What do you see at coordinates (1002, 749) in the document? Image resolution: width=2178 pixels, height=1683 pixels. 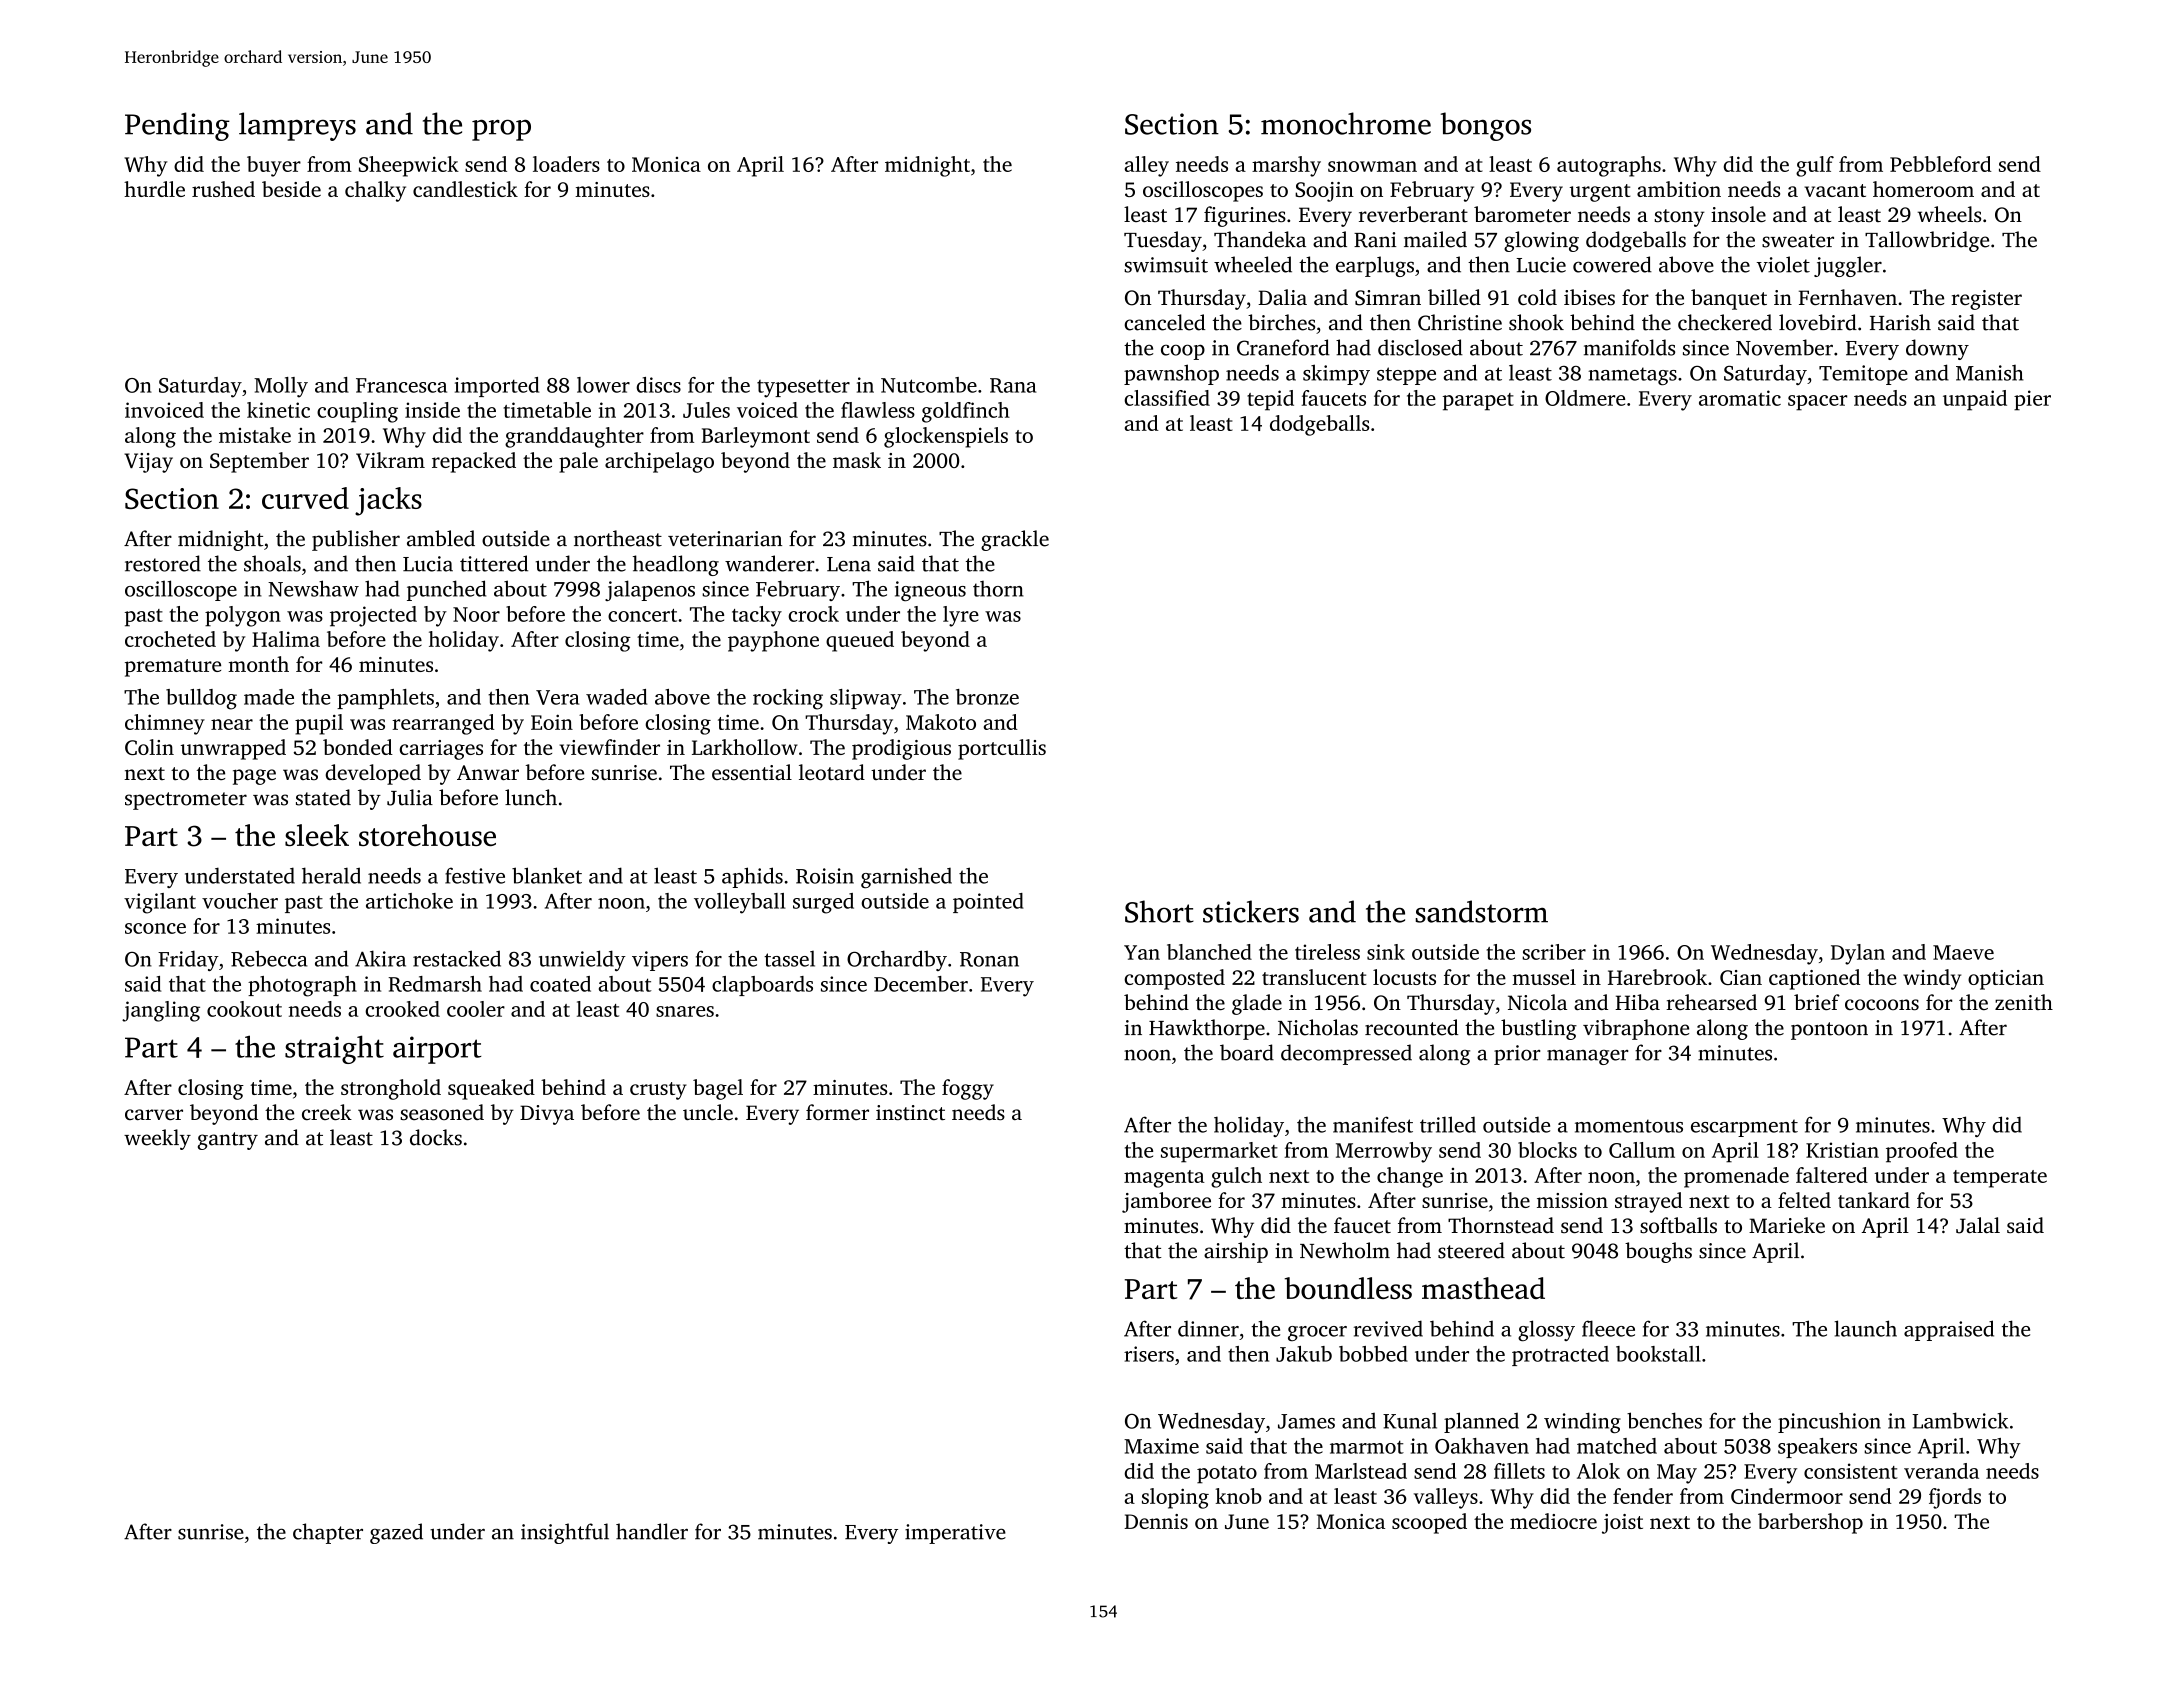 I see `portcullis` at bounding box center [1002, 749].
